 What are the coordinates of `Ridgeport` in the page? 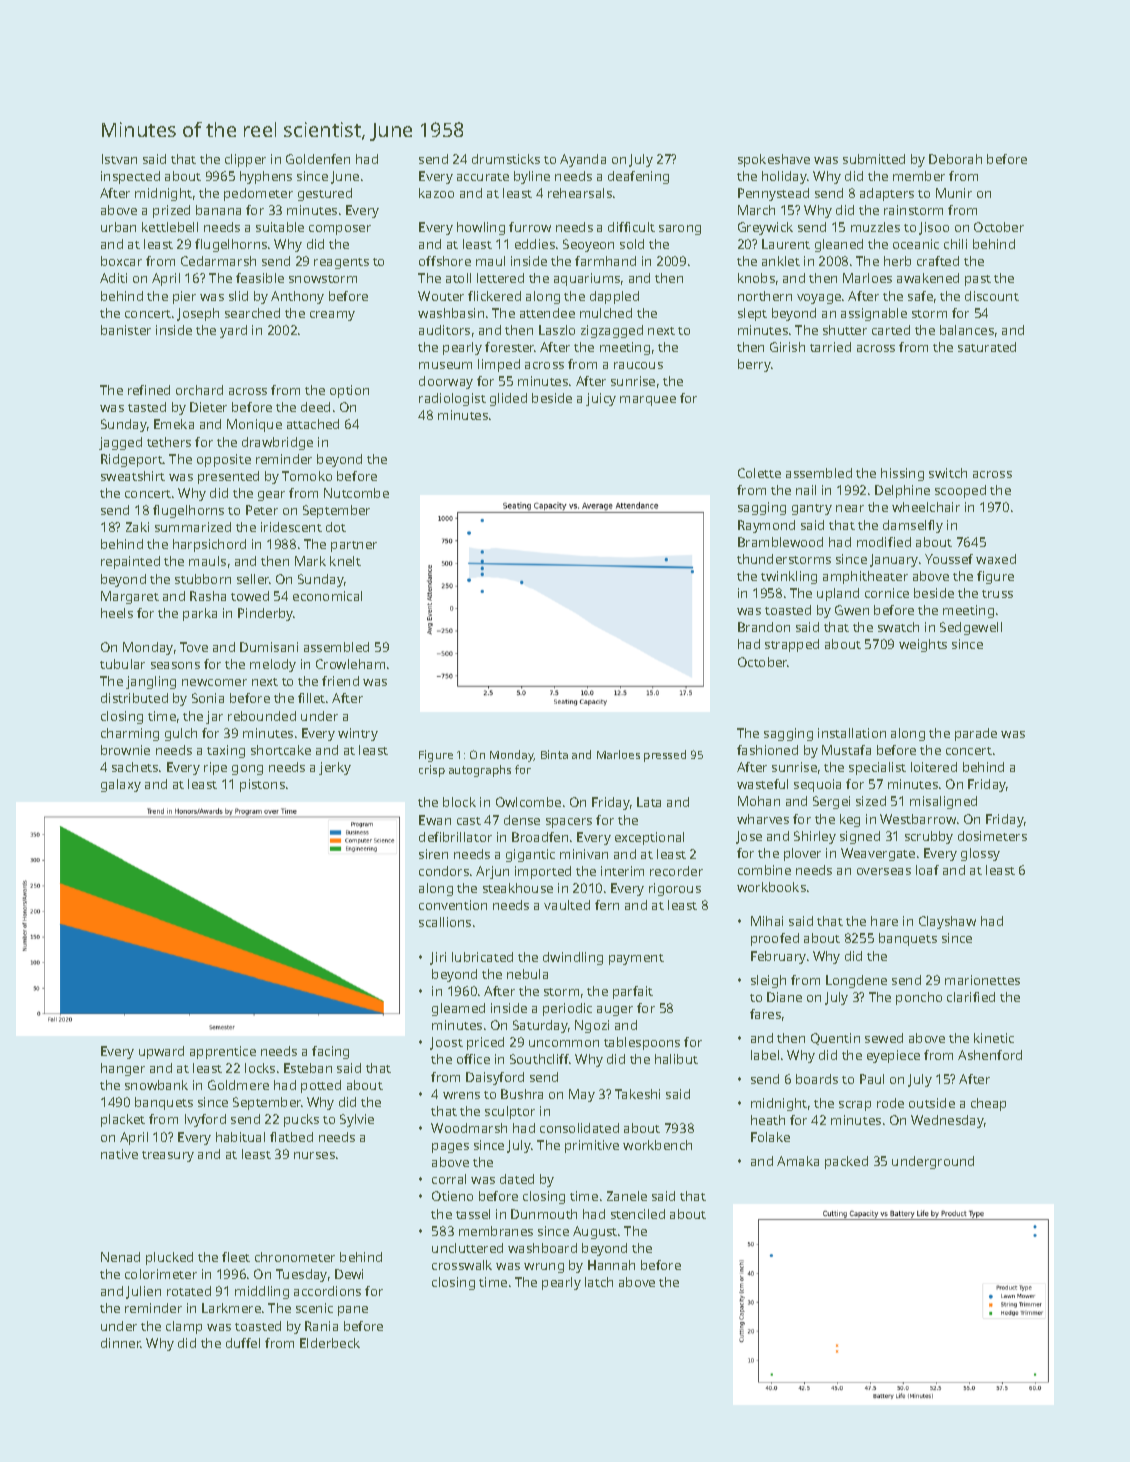 It's located at (132, 460).
